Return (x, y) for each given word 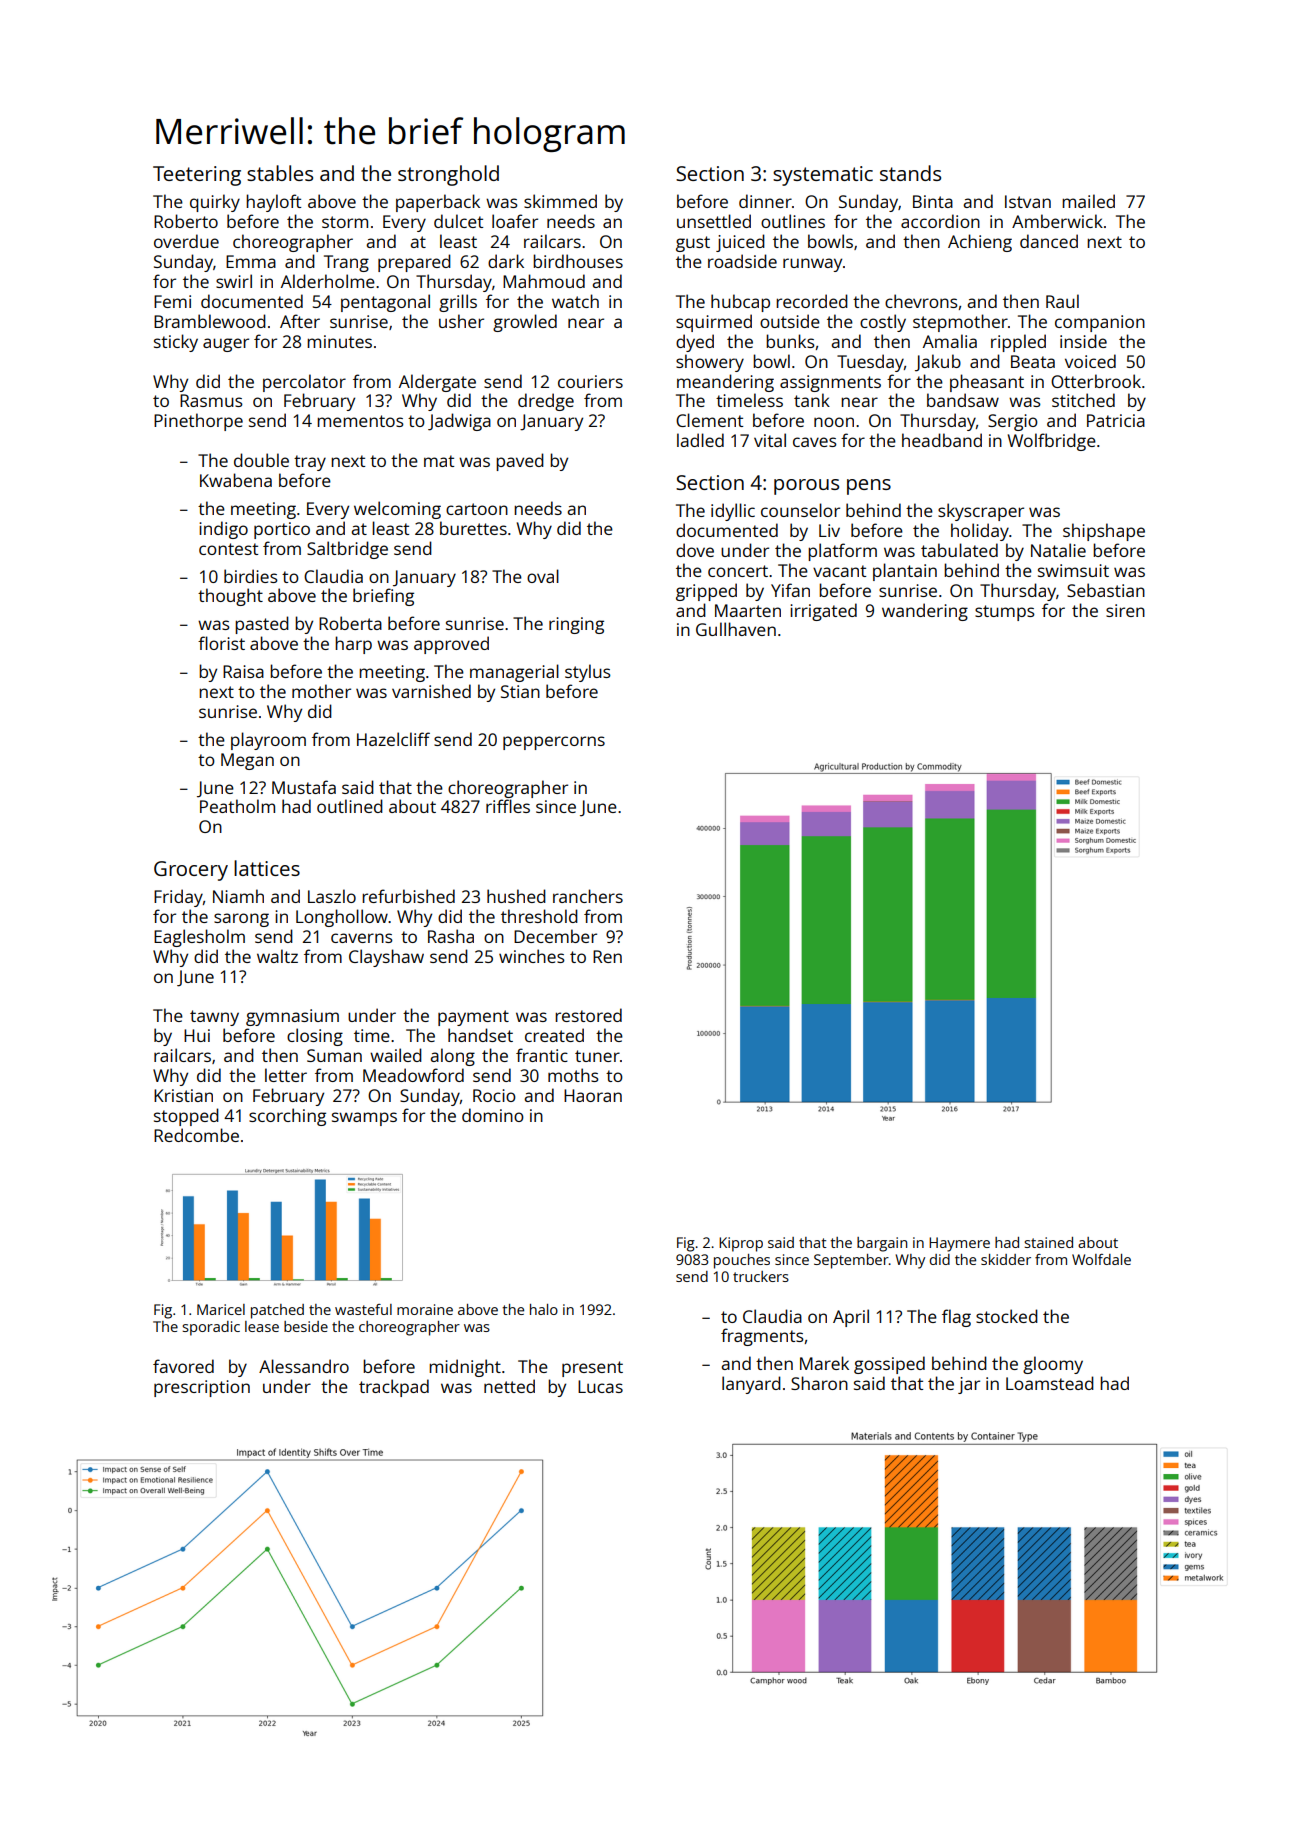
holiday (980, 532)
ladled (700, 440)
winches (532, 956)
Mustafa (304, 787)
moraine (425, 1309)
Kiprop (741, 1244)
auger (226, 345)
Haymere (959, 1244)
